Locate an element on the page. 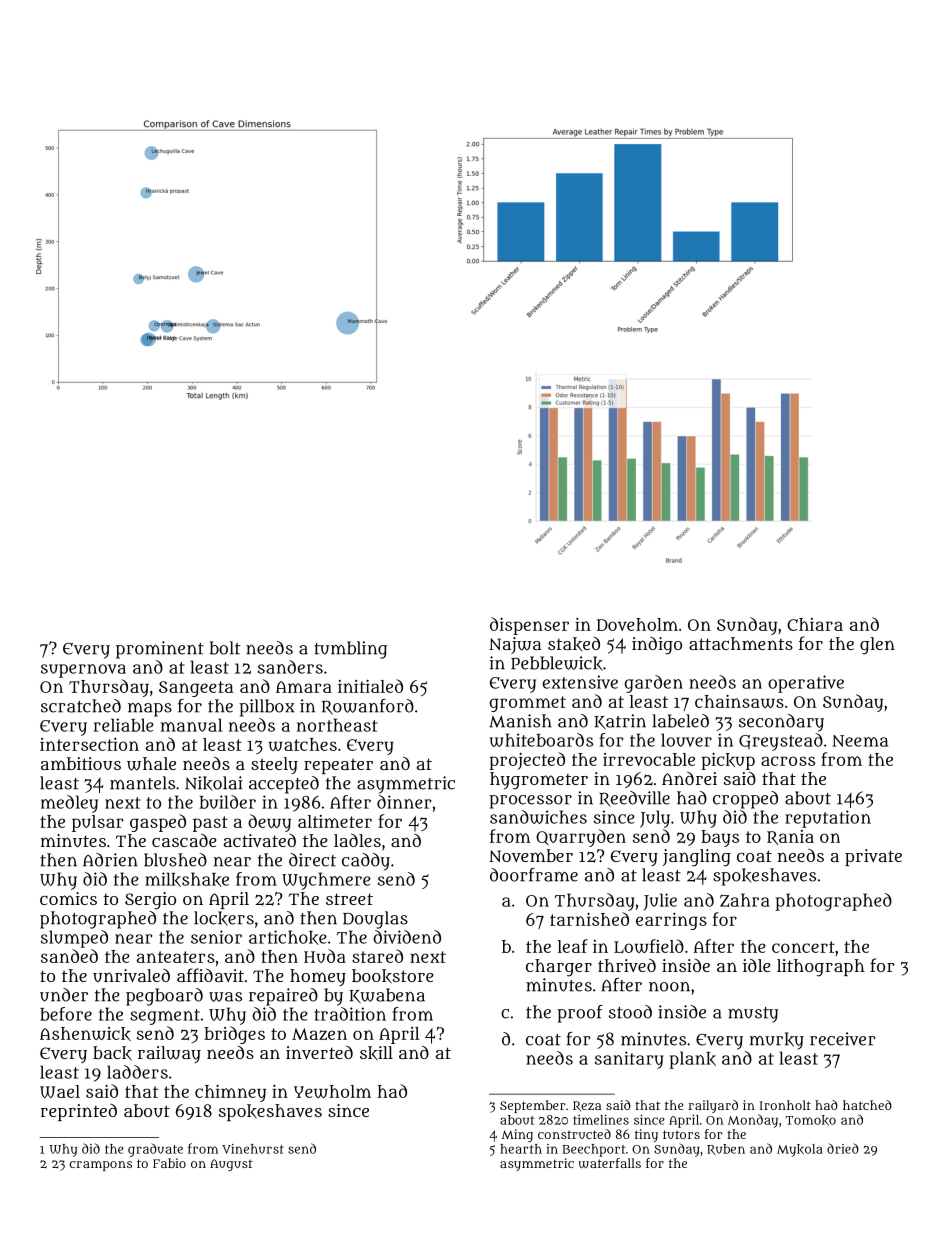 Image resolution: width=952 pixels, height=1233 pixels. dispenser is located at coordinates (529, 626).
